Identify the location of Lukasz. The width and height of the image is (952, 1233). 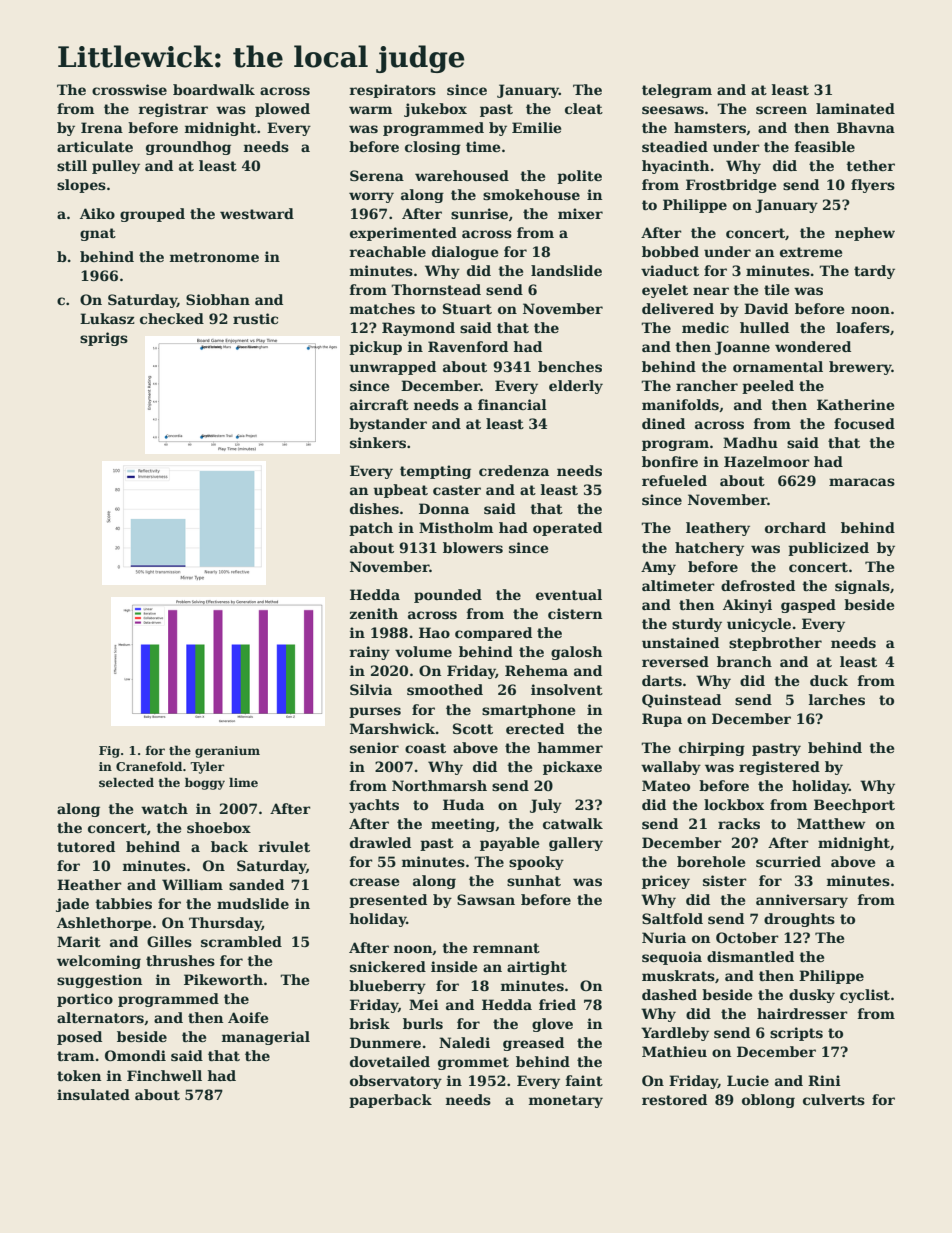
(107, 318).
